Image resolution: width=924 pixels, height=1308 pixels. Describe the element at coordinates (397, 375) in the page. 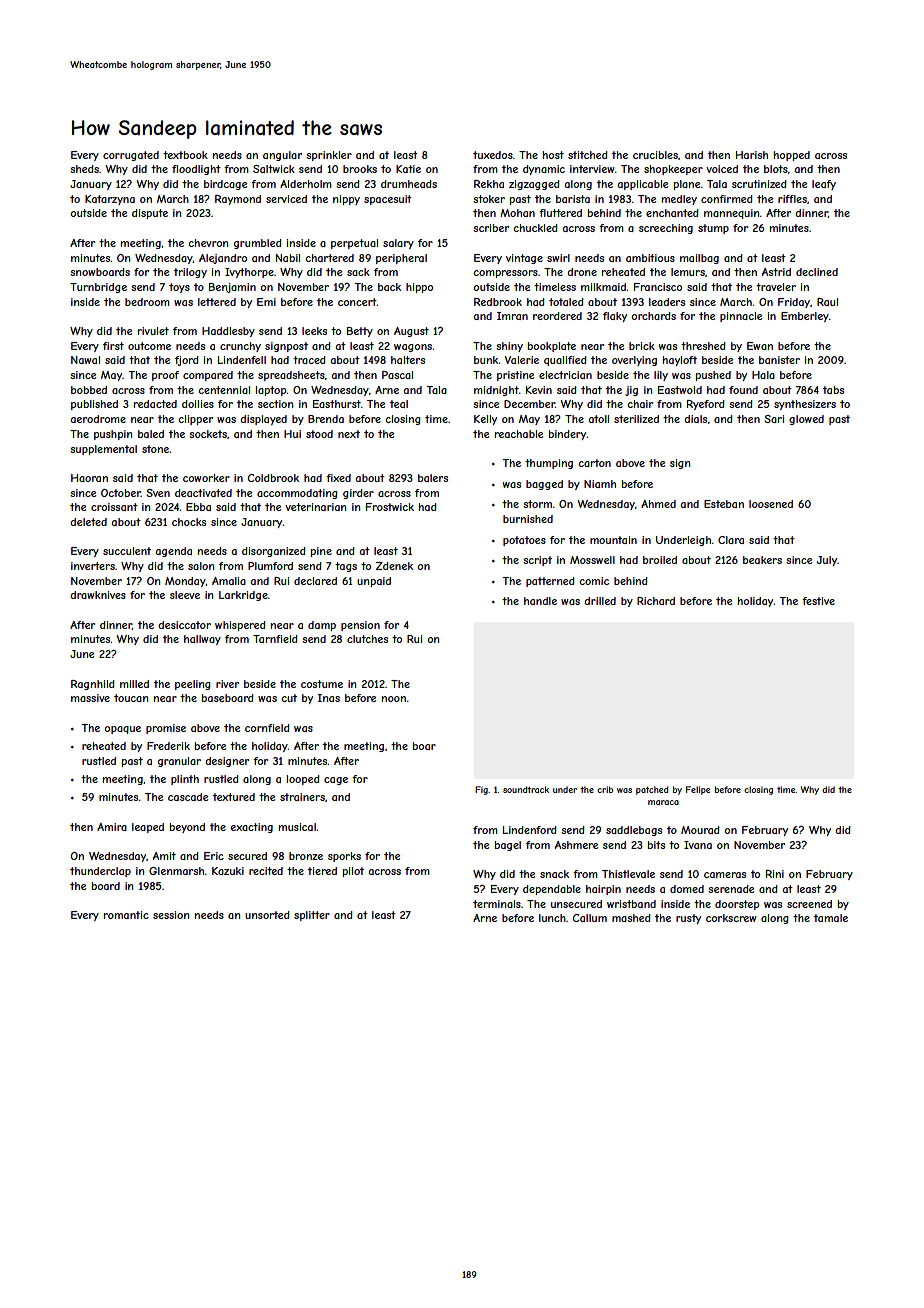

I see `Pascal` at that location.
